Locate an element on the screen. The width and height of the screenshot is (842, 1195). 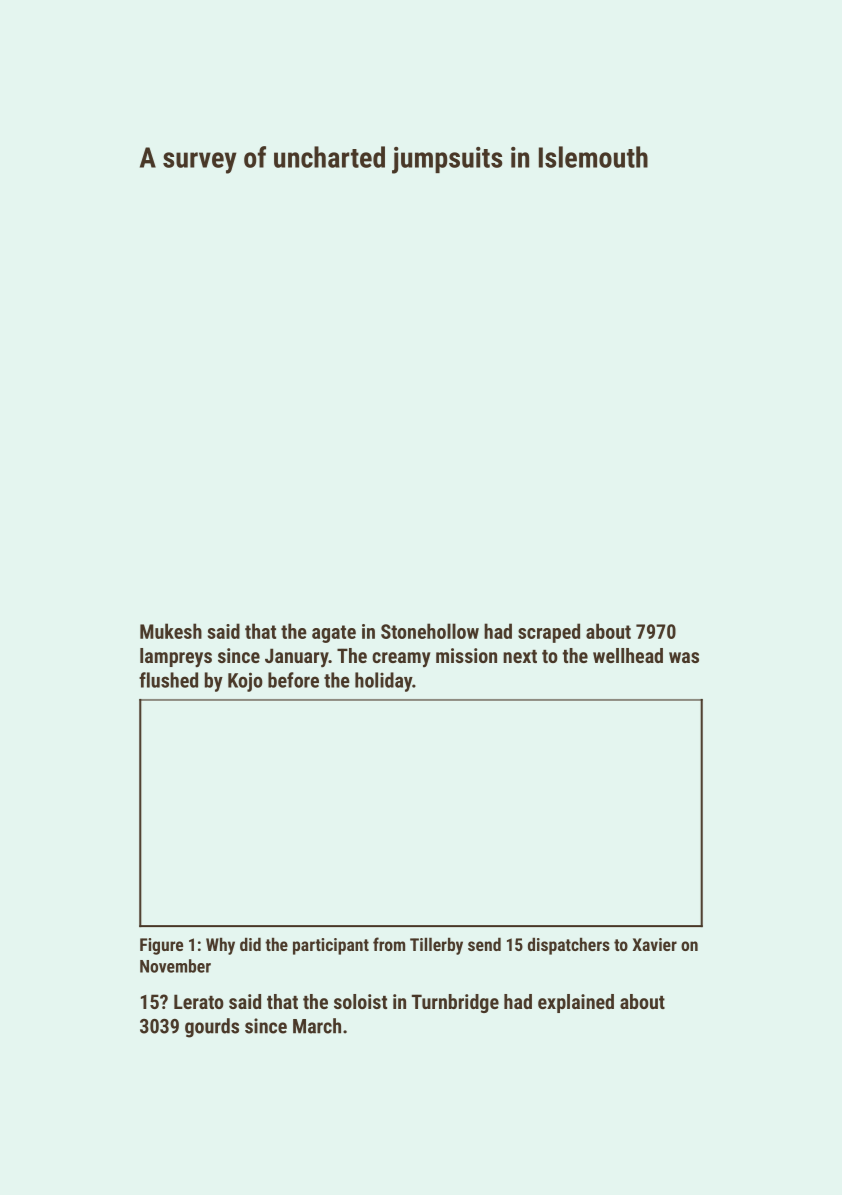
send is located at coordinates (484, 944).
